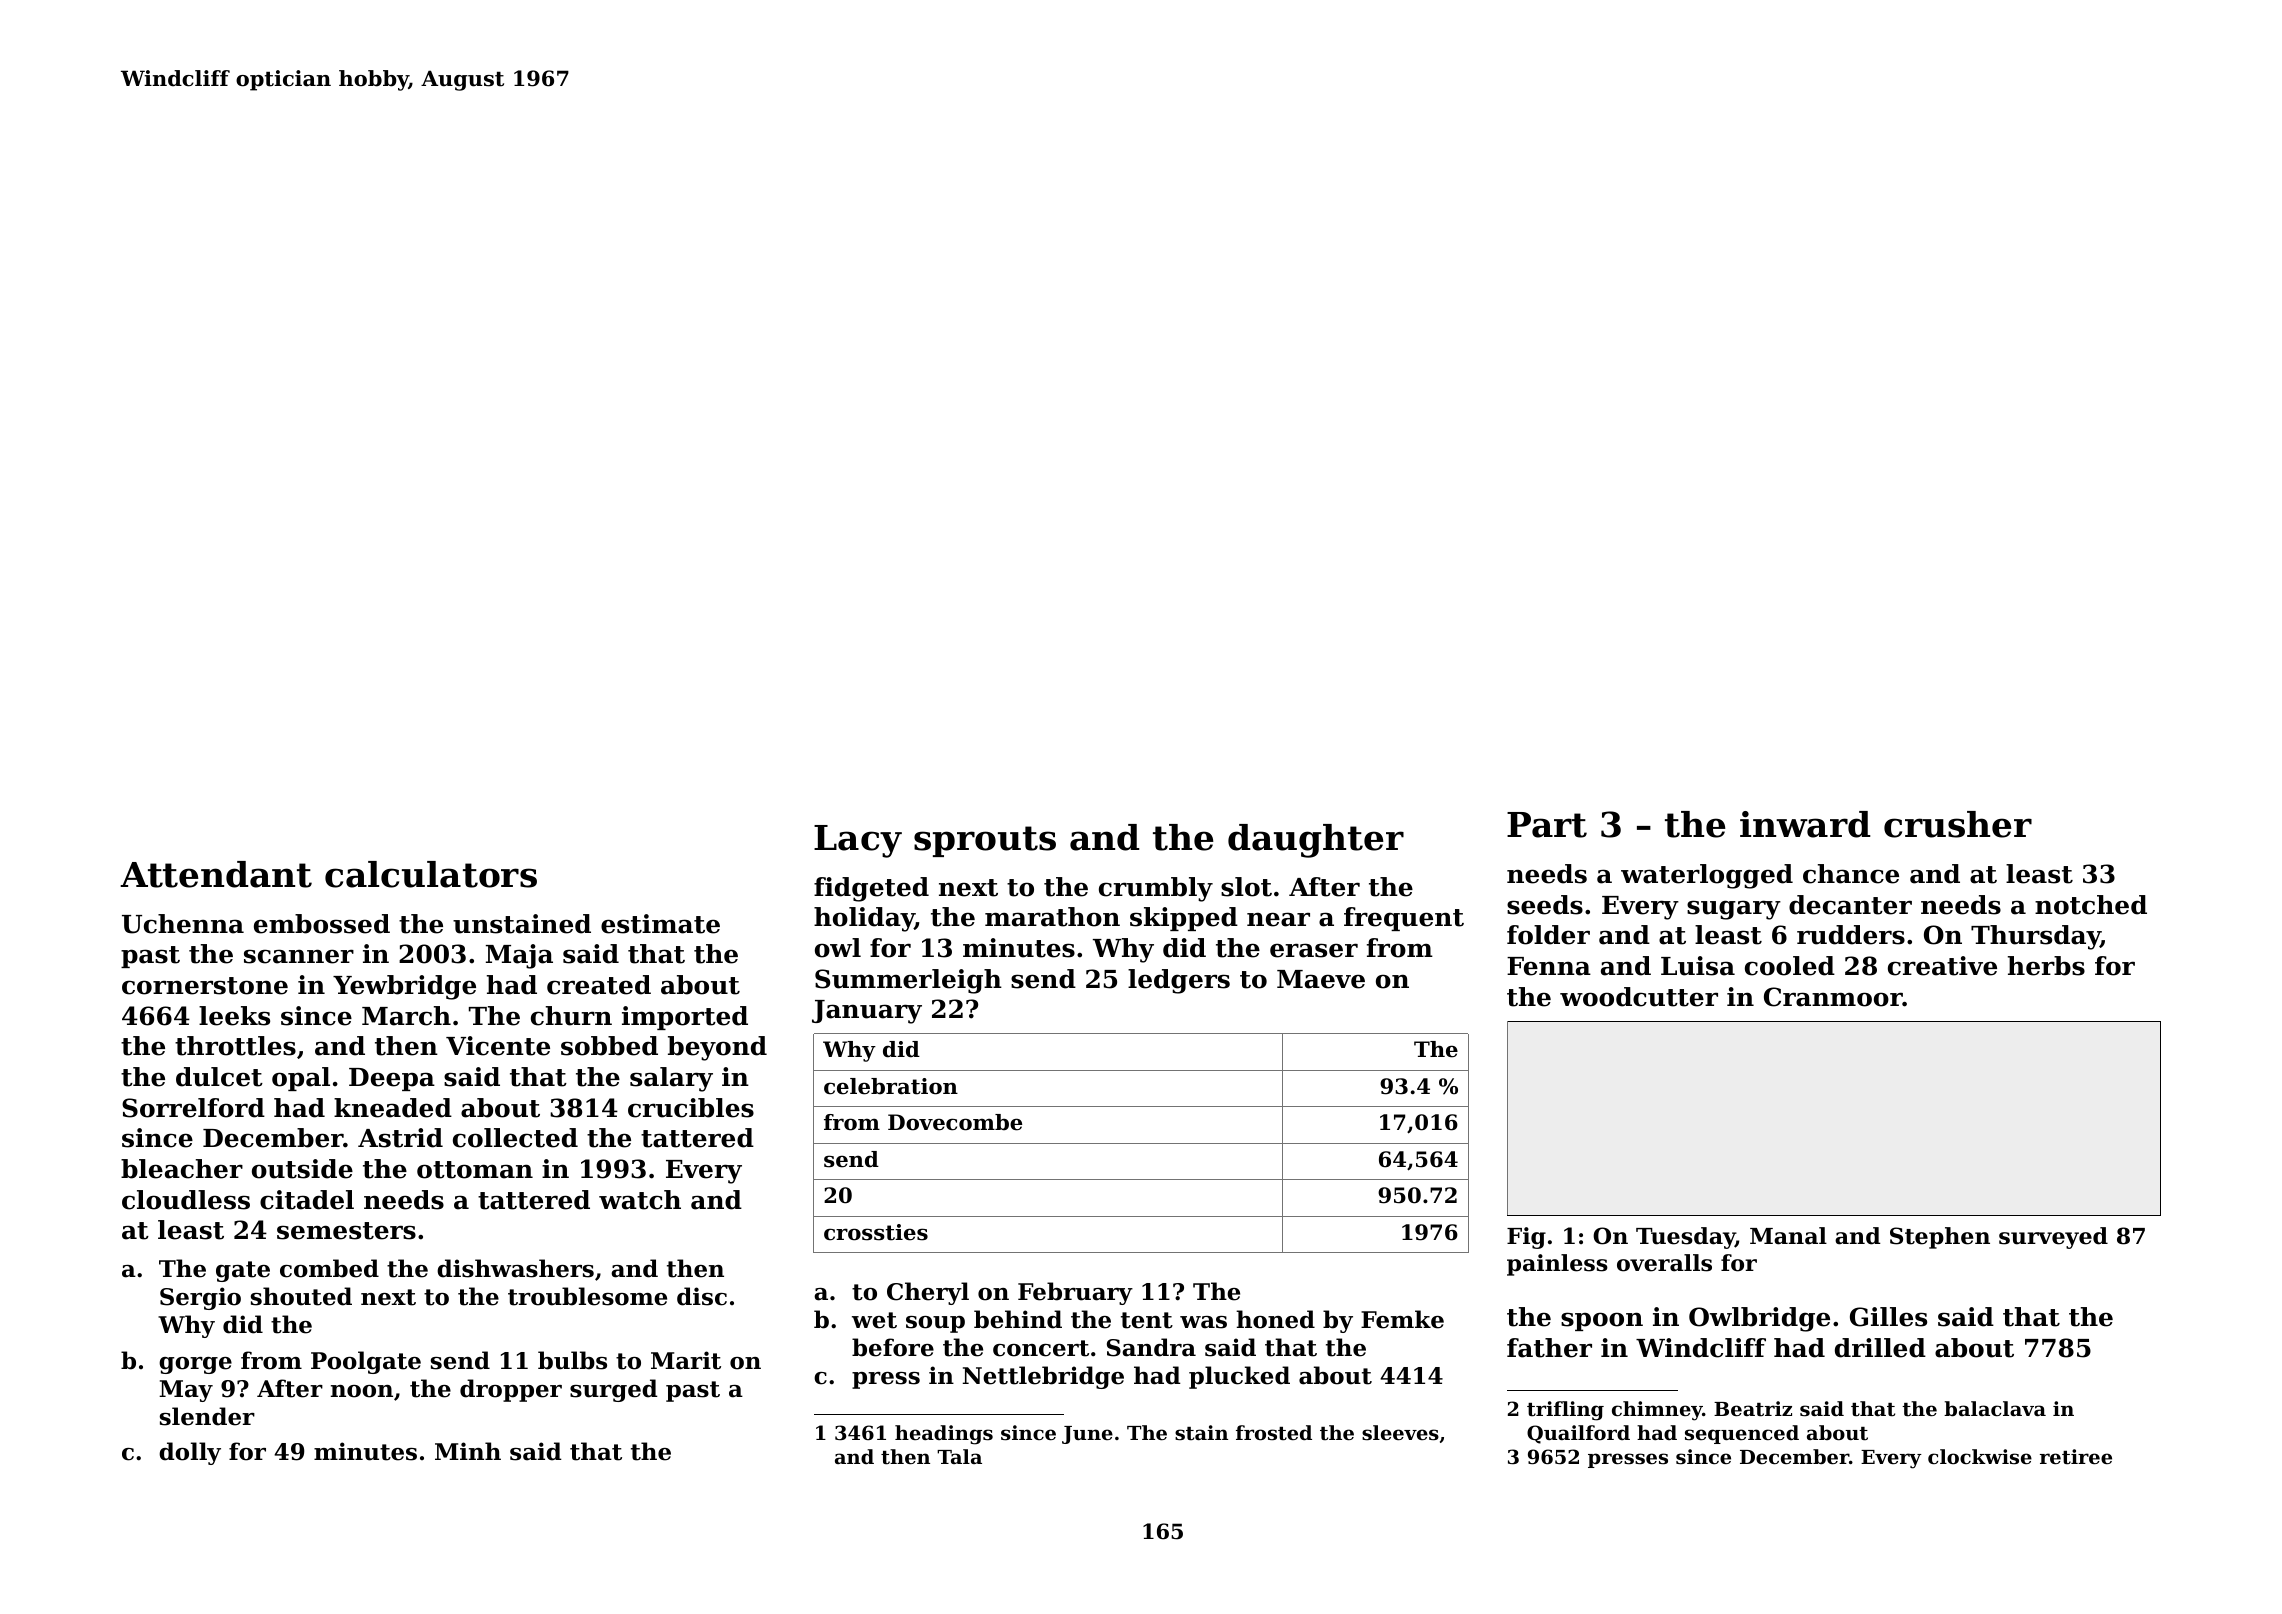 The image size is (2282, 1614). What do you see at coordinates (307, 1200) in the screenshot?
I see `citadel` at bounding box center [307, 1200].
